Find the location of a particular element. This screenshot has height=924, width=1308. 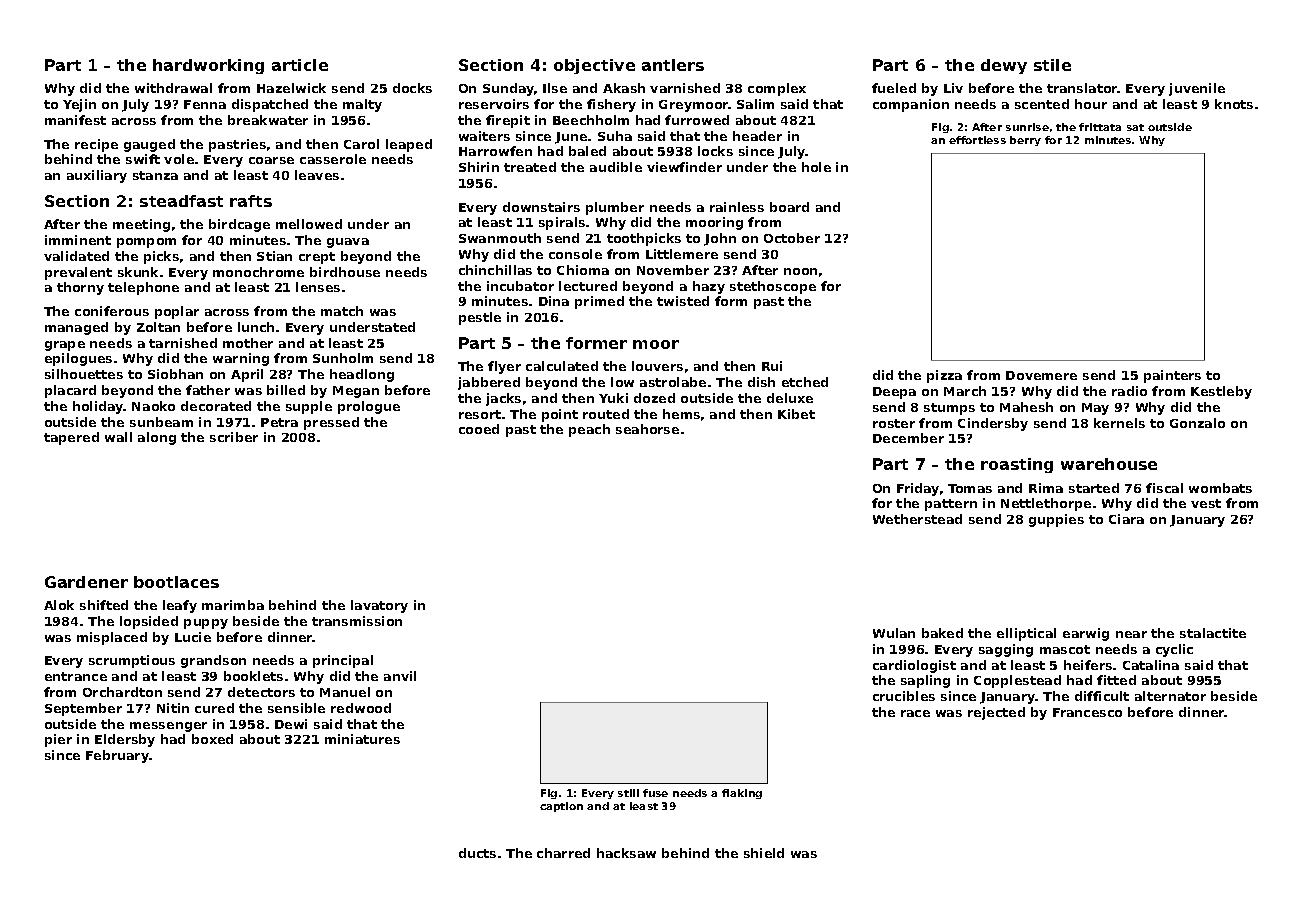

Wulan is located at coordinates (894, 633).
